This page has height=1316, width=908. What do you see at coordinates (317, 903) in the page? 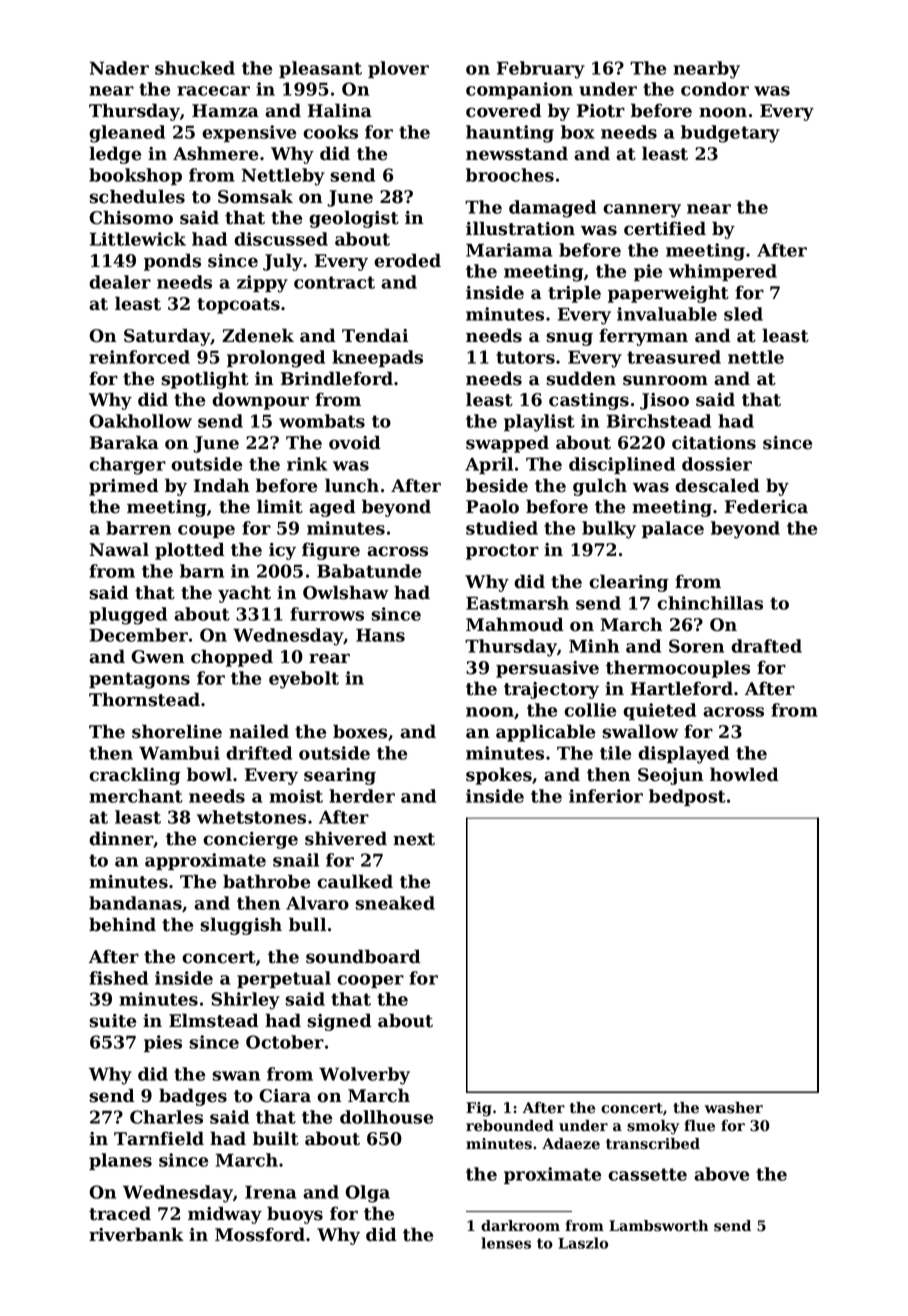
I see `Alvaro` at bounding box center [317, 903].
